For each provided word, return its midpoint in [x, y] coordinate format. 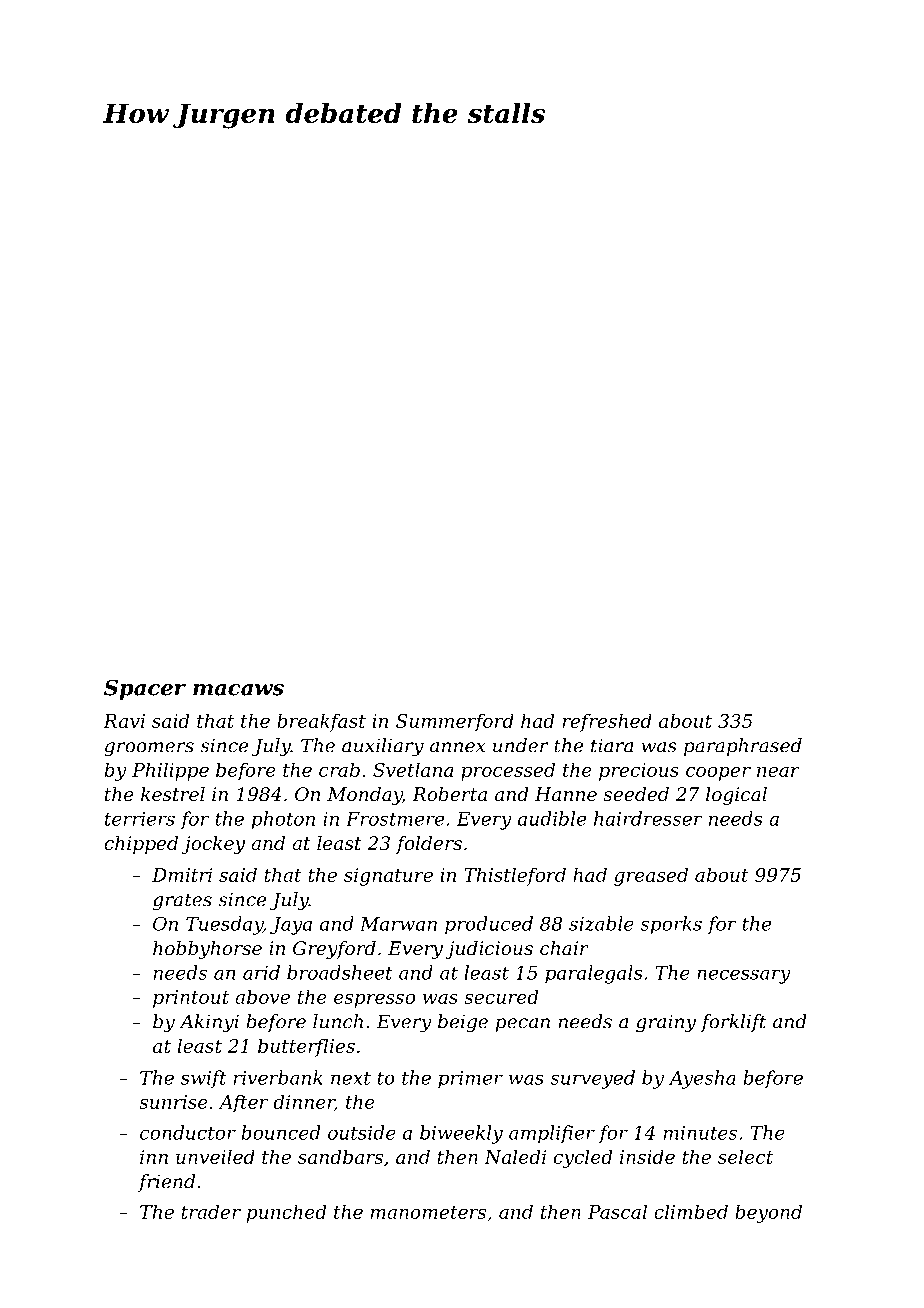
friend [166, 1183]
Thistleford [515, 876]
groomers [149, 749]
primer [470, 1080]
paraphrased [743, 747]
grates [182, 902]
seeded [636, 794]
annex [457, 747]
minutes [700, 1133]
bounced [280, 1132]
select [745, 1156]
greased [651, 876]
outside [362, 1132]
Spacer [145, 689]
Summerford [455, 722]
